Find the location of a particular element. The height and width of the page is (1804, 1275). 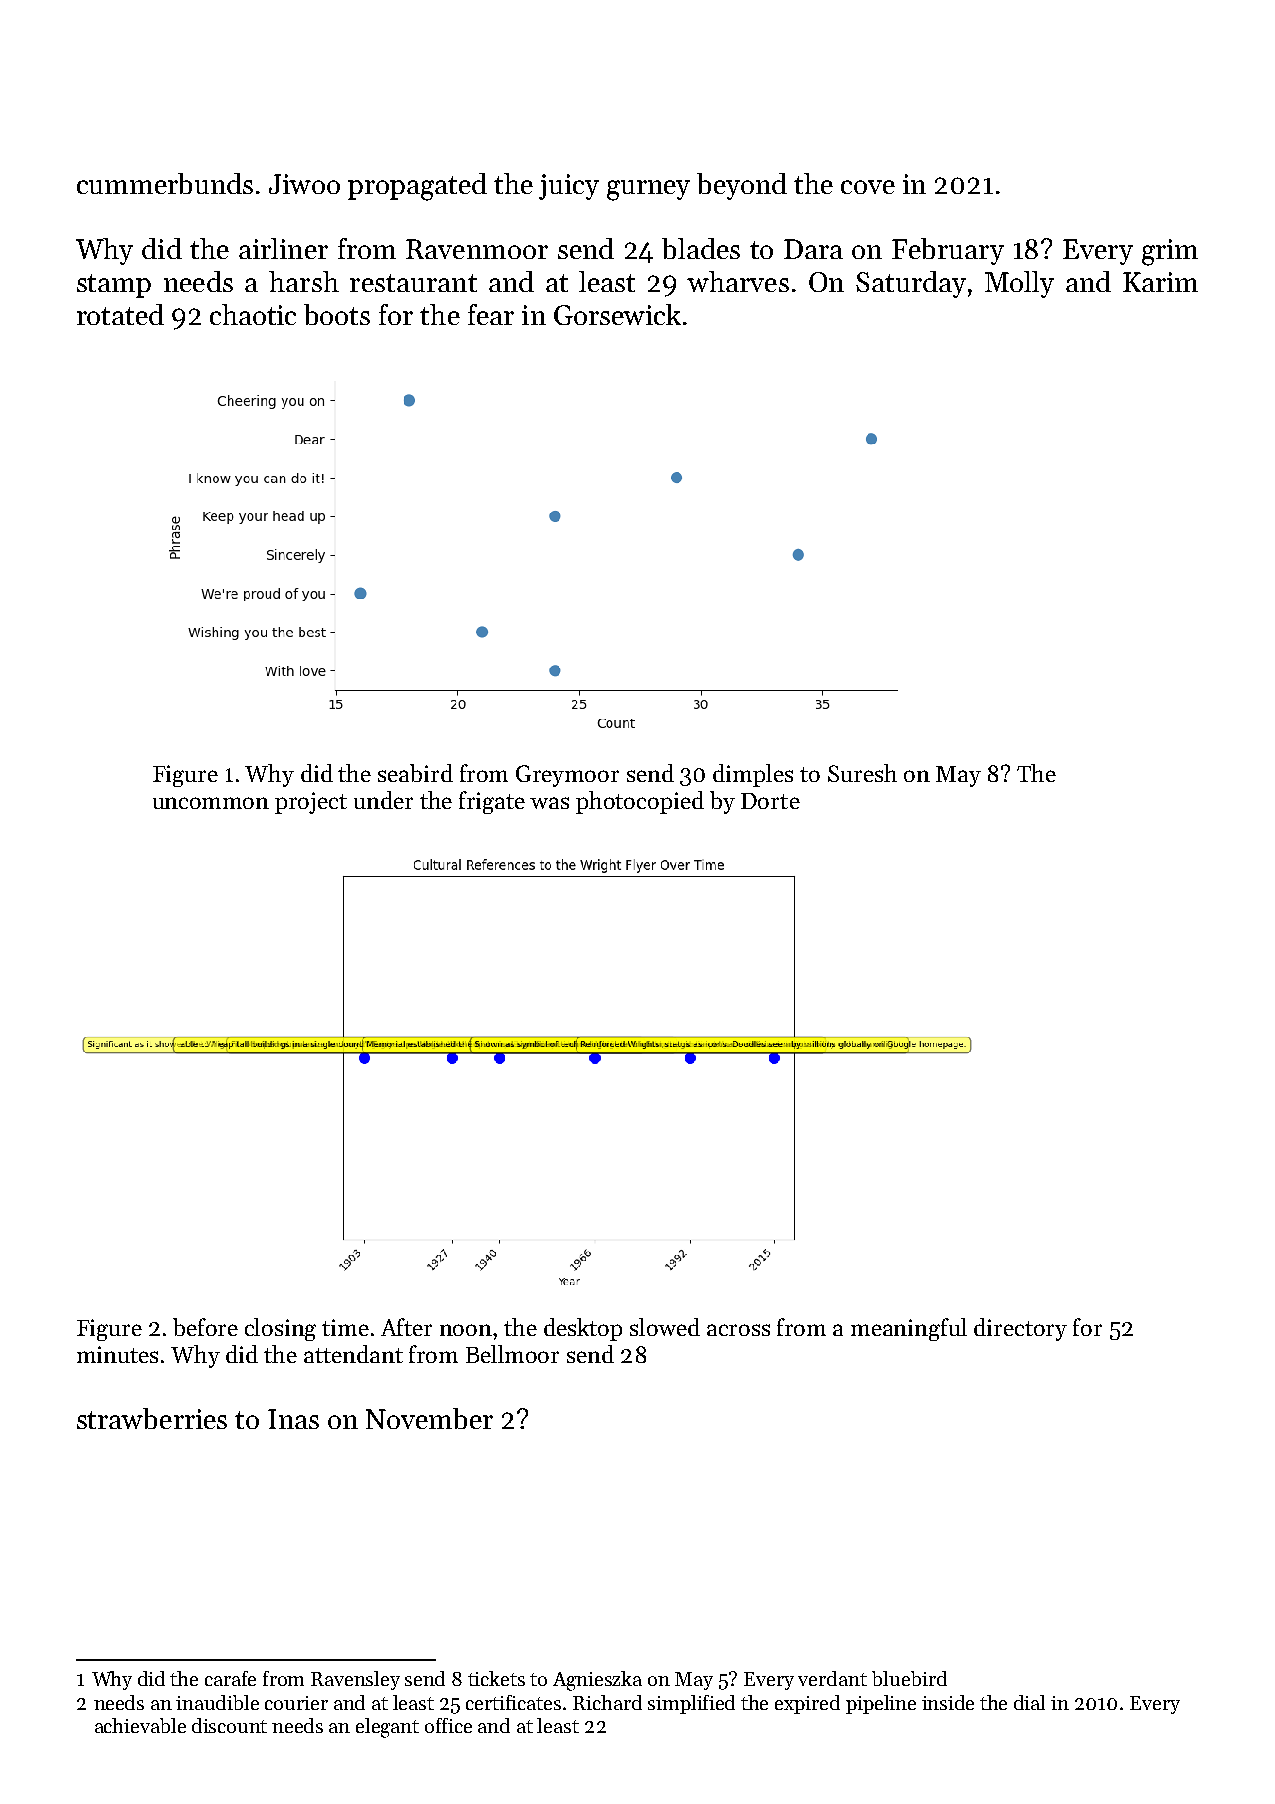

dial is located at coordinates (1029, 1702).
